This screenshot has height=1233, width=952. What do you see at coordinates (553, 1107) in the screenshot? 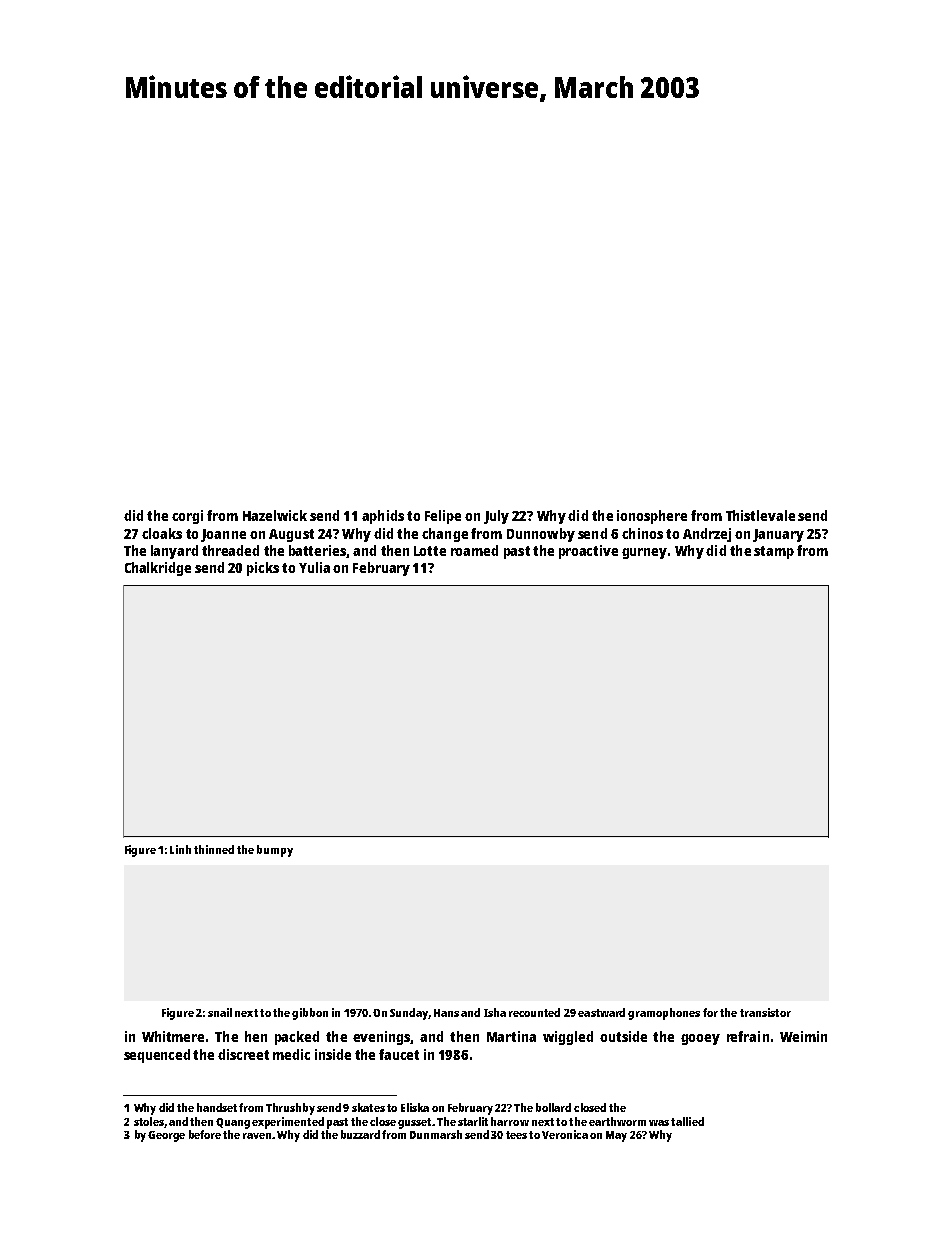
I see `bollard` at bounding box center [553, 1107].
